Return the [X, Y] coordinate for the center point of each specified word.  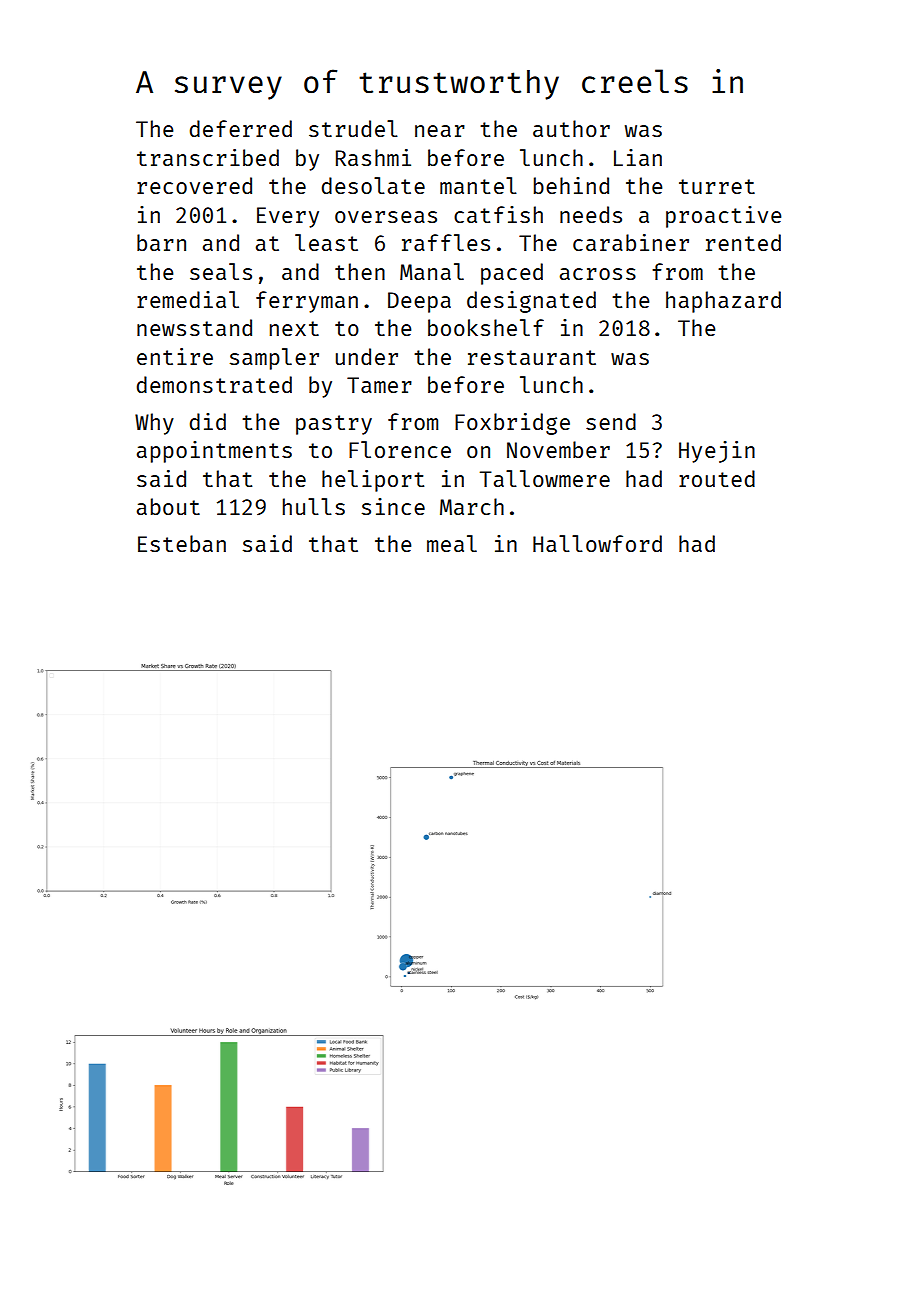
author [571, 128]
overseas [386, 217]
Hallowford [597, 543]
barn [161, 242]
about [168, 506]
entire [175, 356]
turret [717, 186]
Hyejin [717, 452]
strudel [353, 128]
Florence [400, 449]
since [393, 506]
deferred [241, 128]
